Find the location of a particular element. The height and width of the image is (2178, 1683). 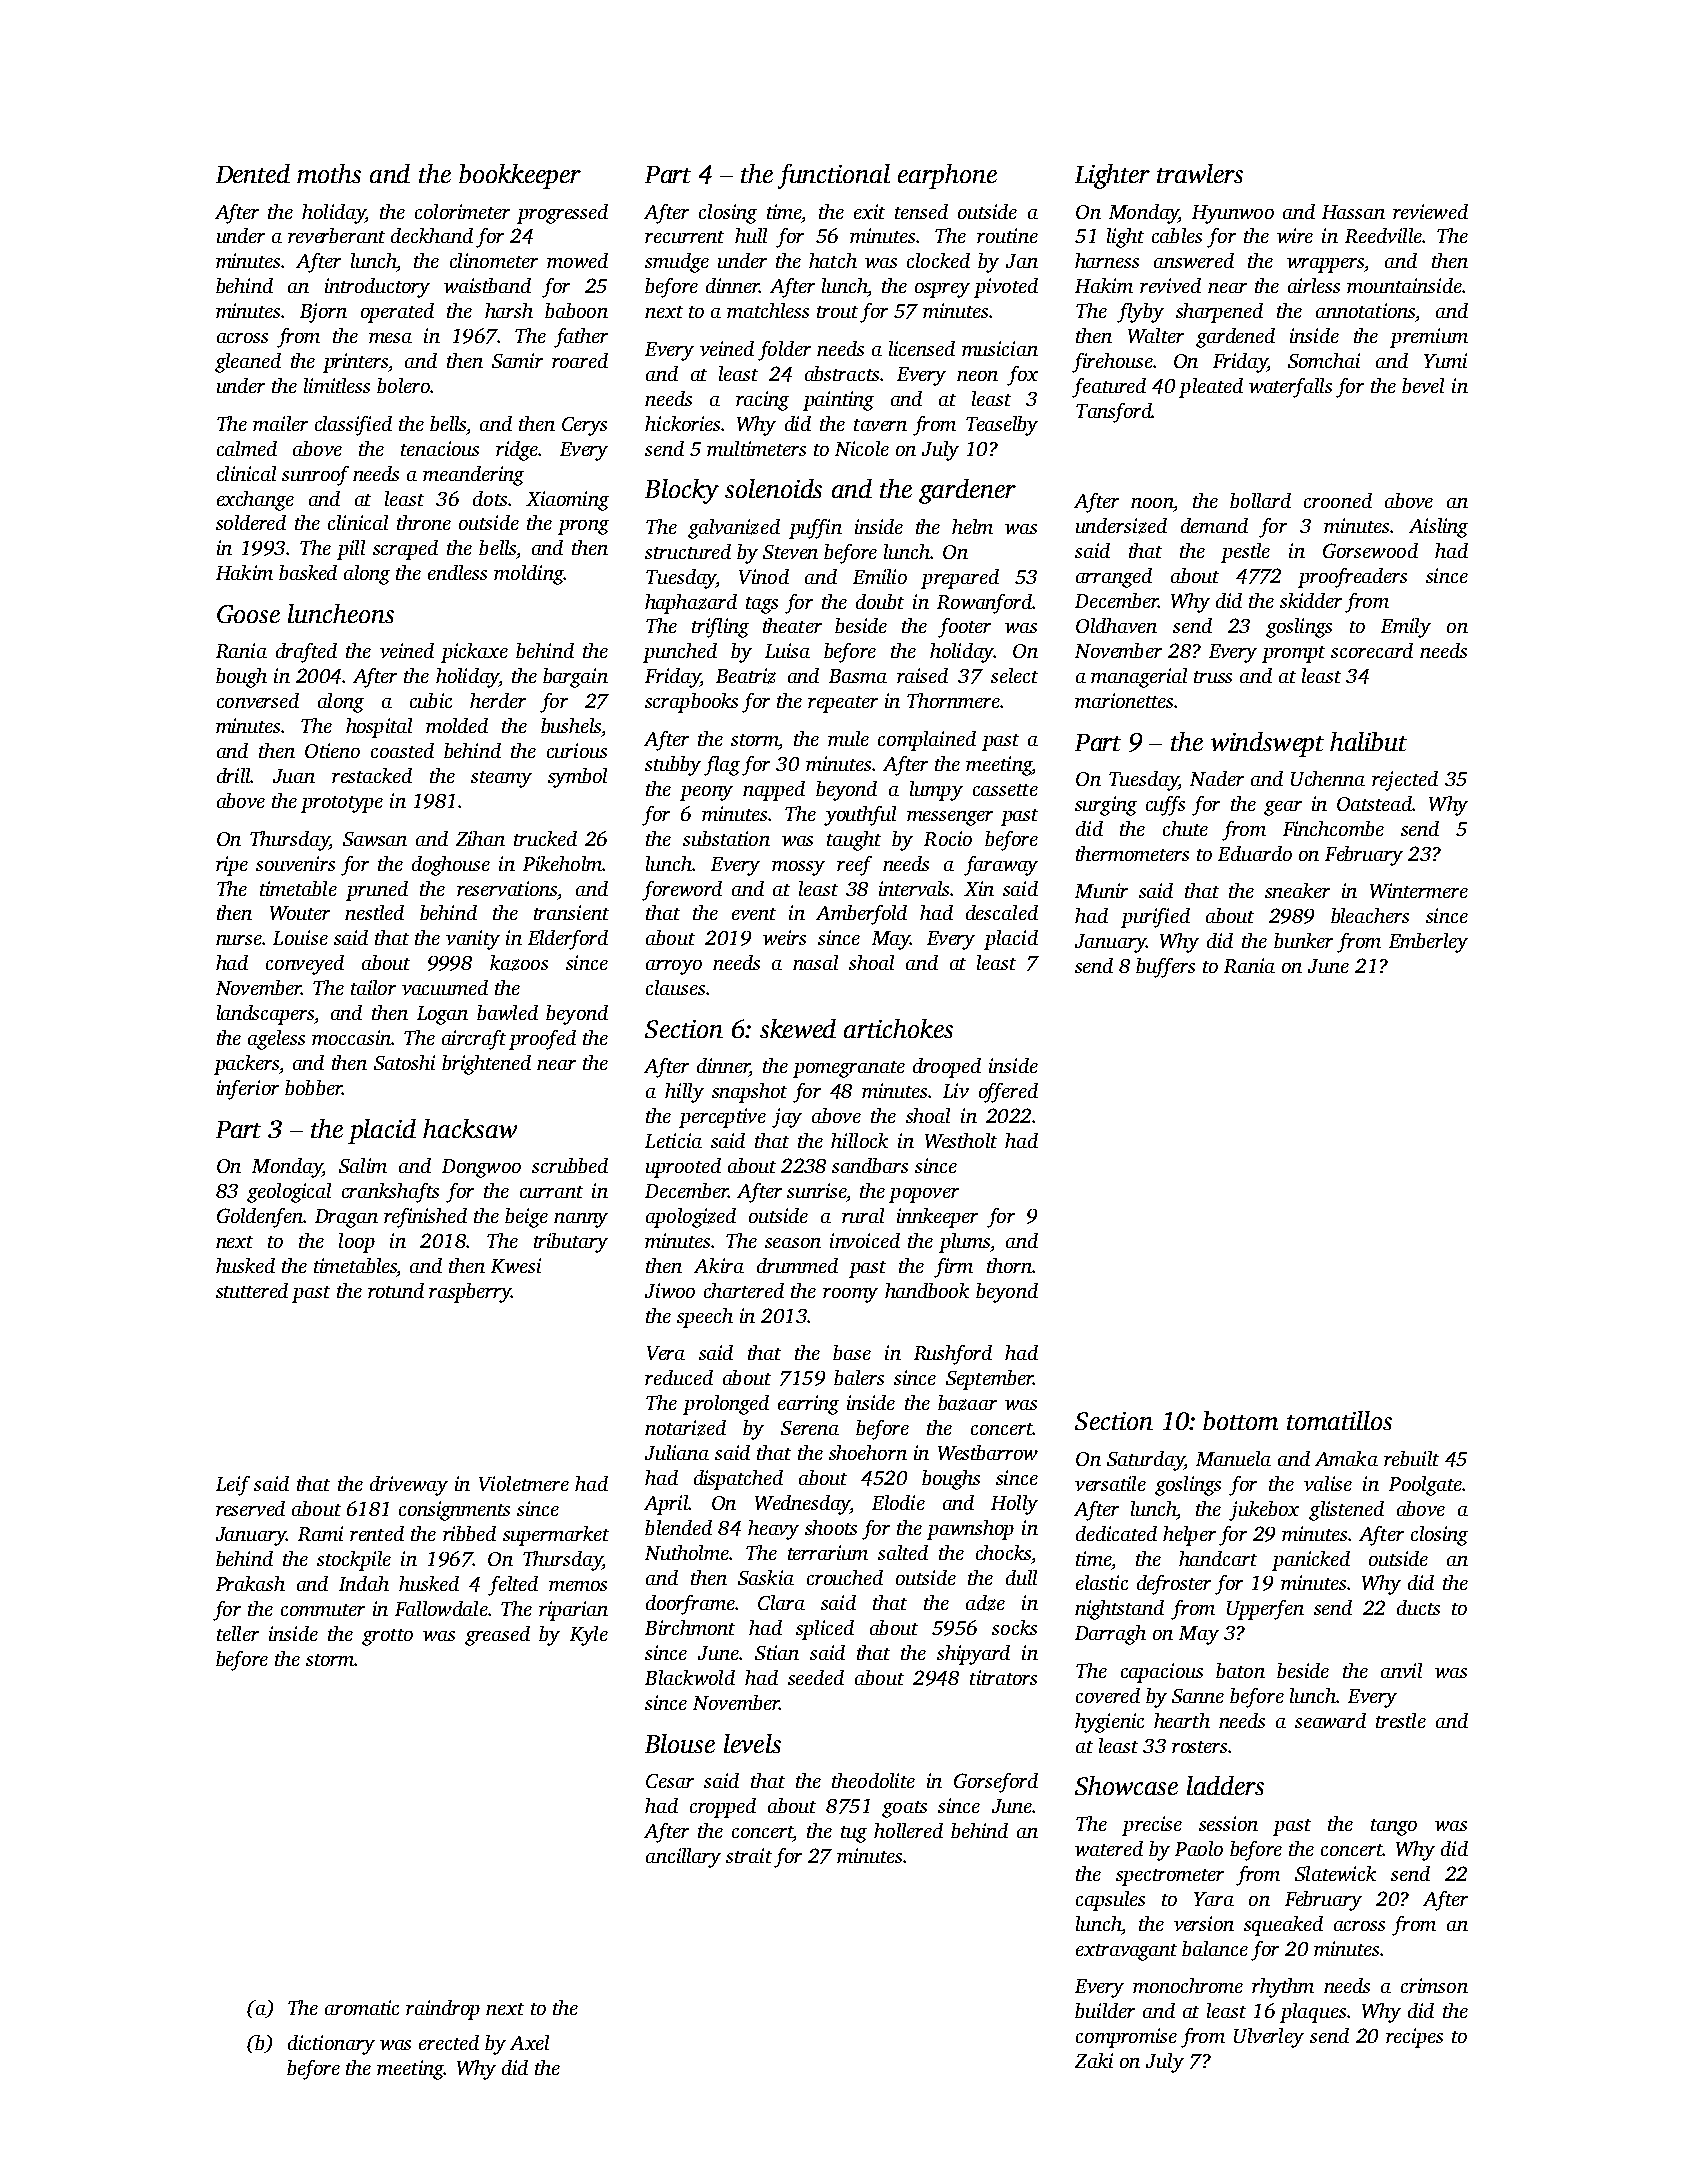

nurse is located at coordinates (239, 940).
